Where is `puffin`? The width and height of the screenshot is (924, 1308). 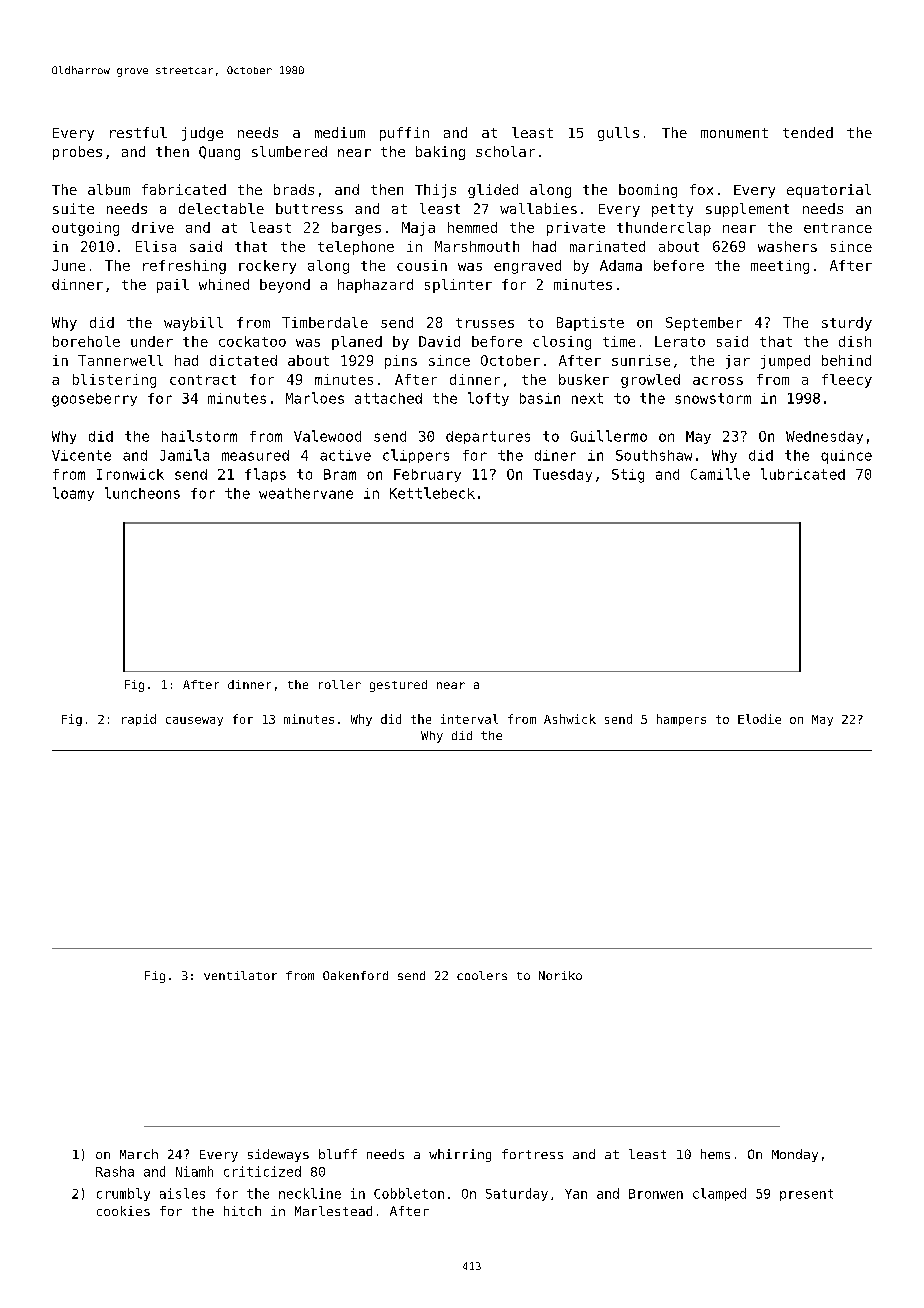 puffin is located at coordinates (404, 134).
